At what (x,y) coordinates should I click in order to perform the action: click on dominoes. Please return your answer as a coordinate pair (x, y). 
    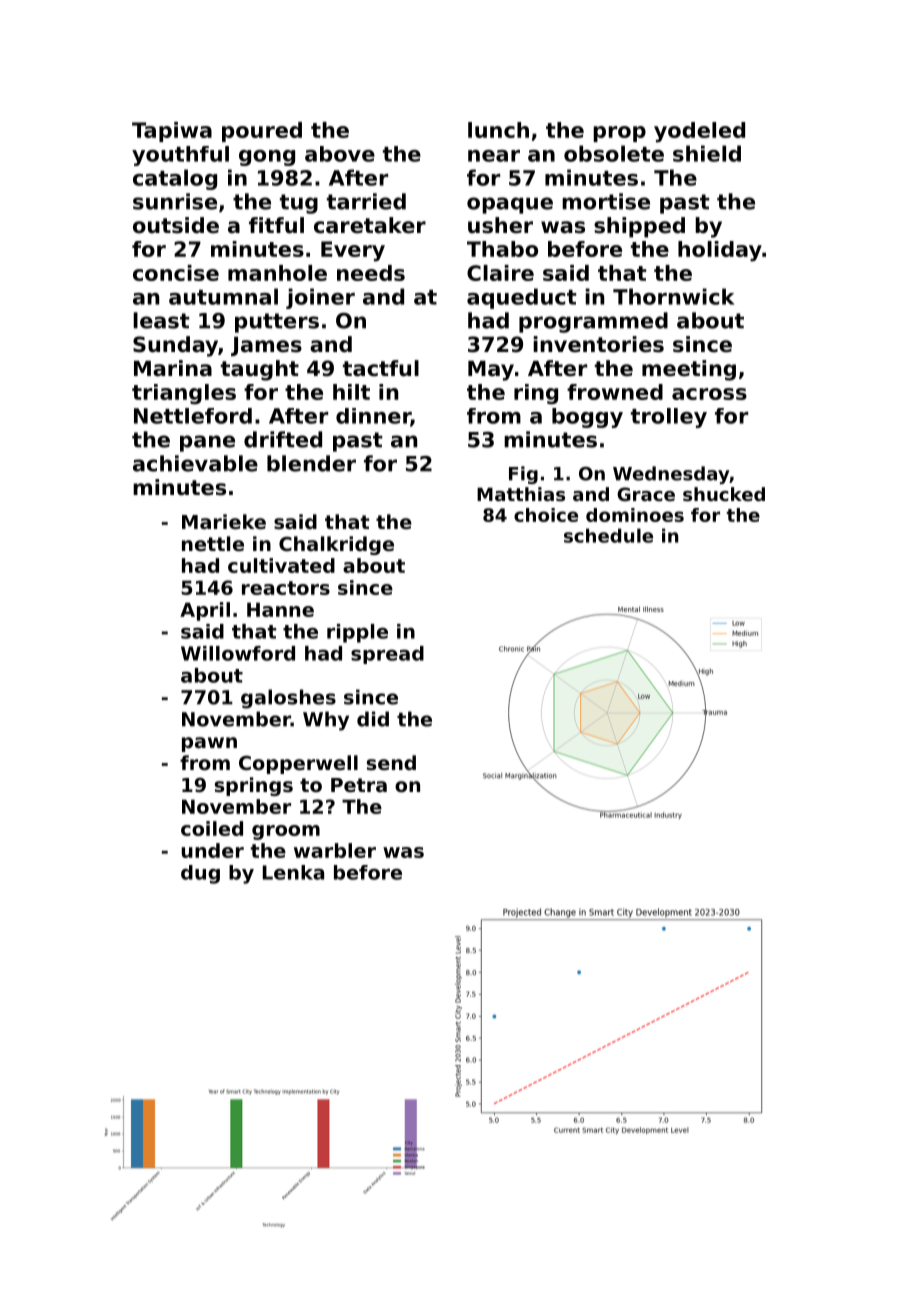
    Looking at the image, I should click on (635, 515).
